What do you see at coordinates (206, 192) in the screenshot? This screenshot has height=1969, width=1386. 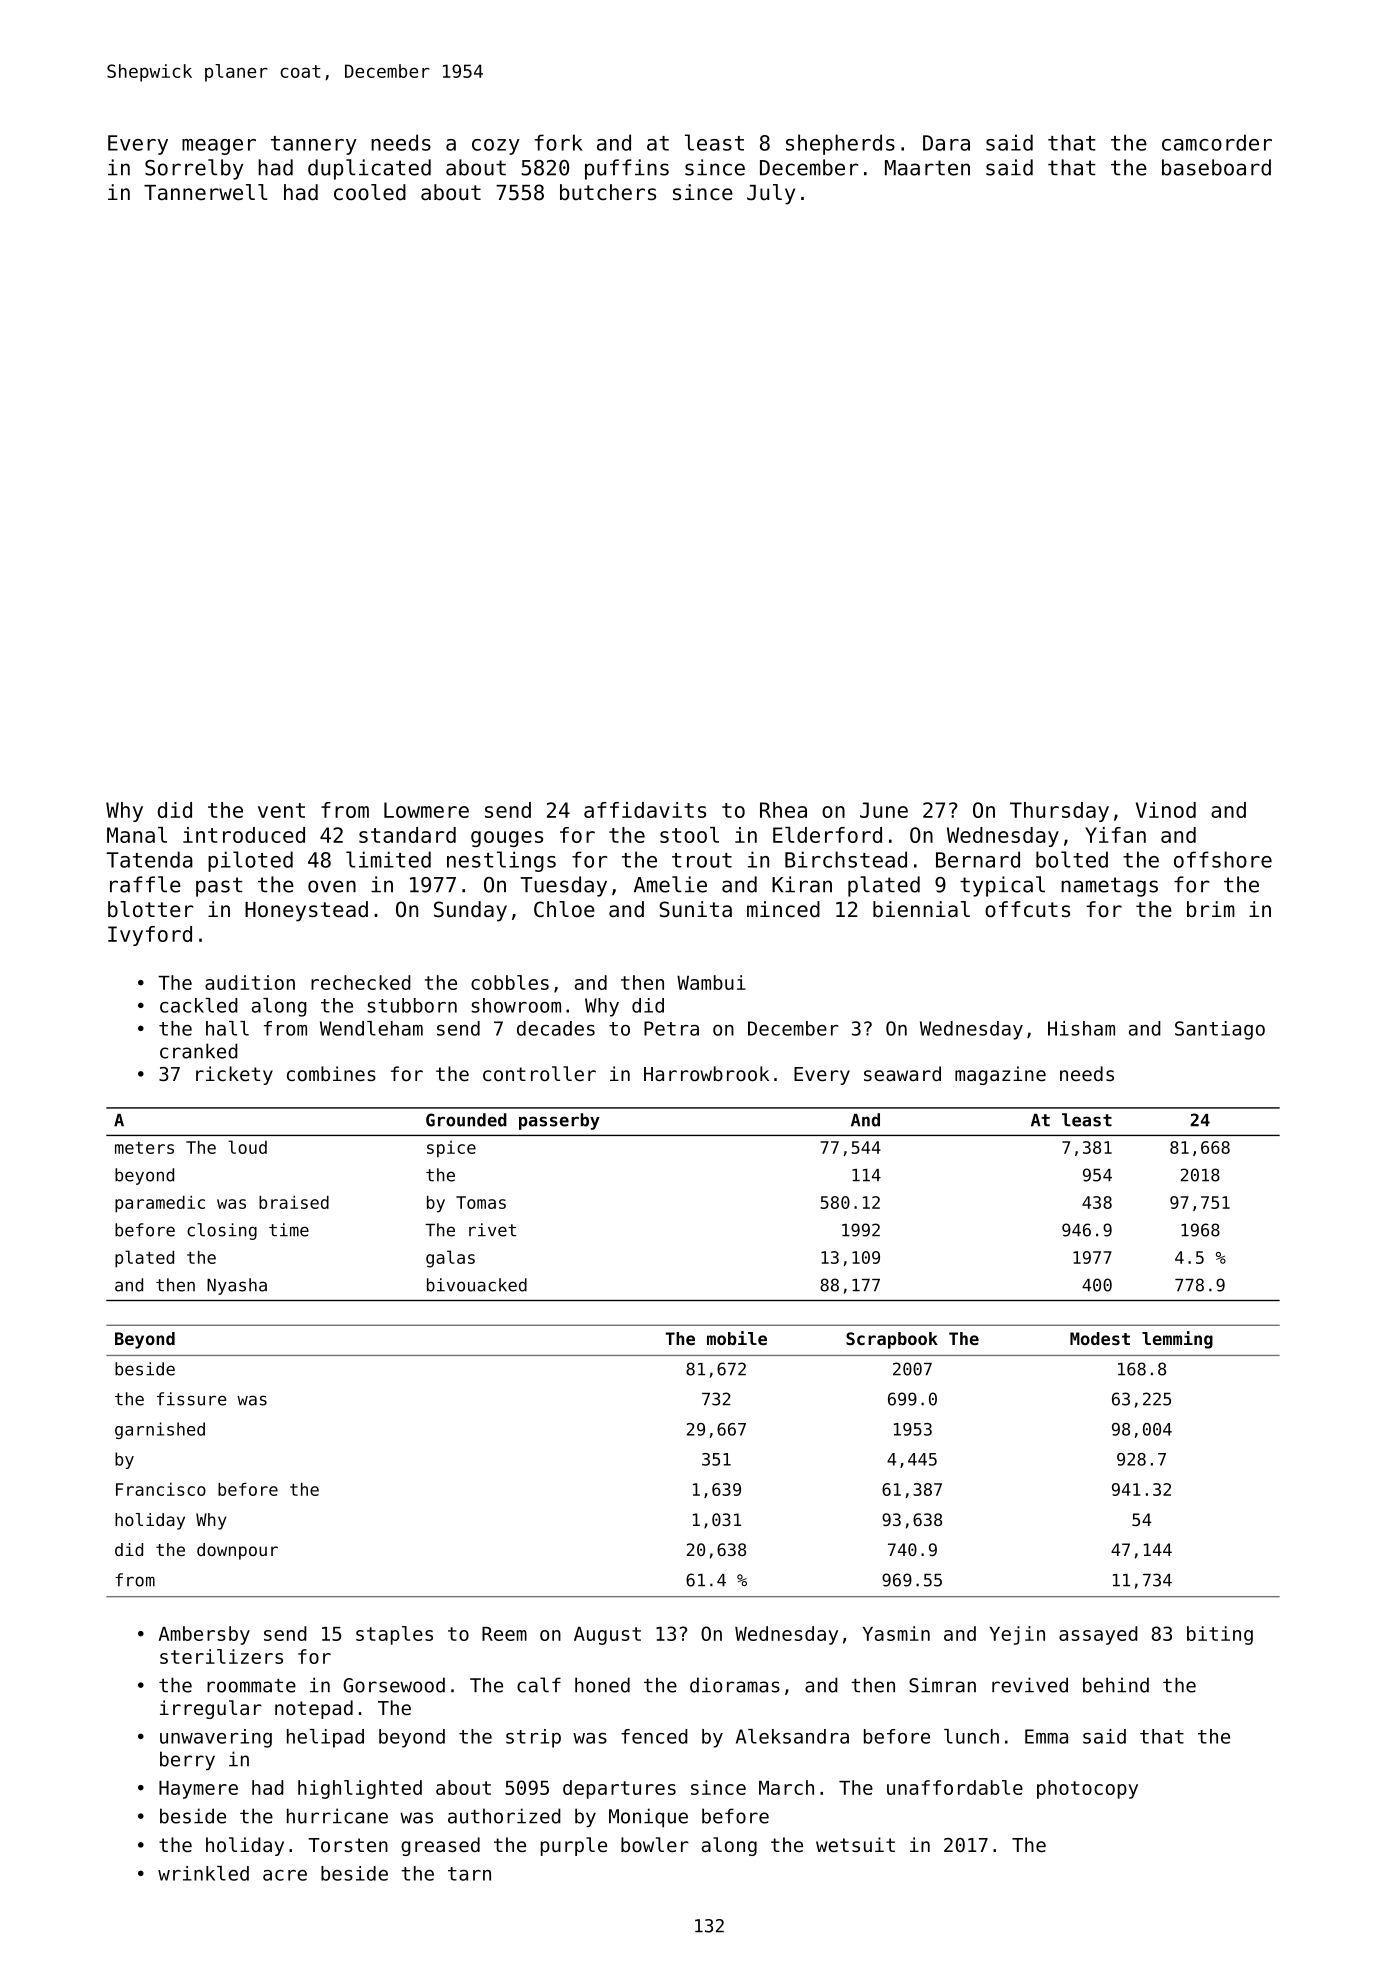 I see `Tannerwell` at bounding box center [206, 192].
